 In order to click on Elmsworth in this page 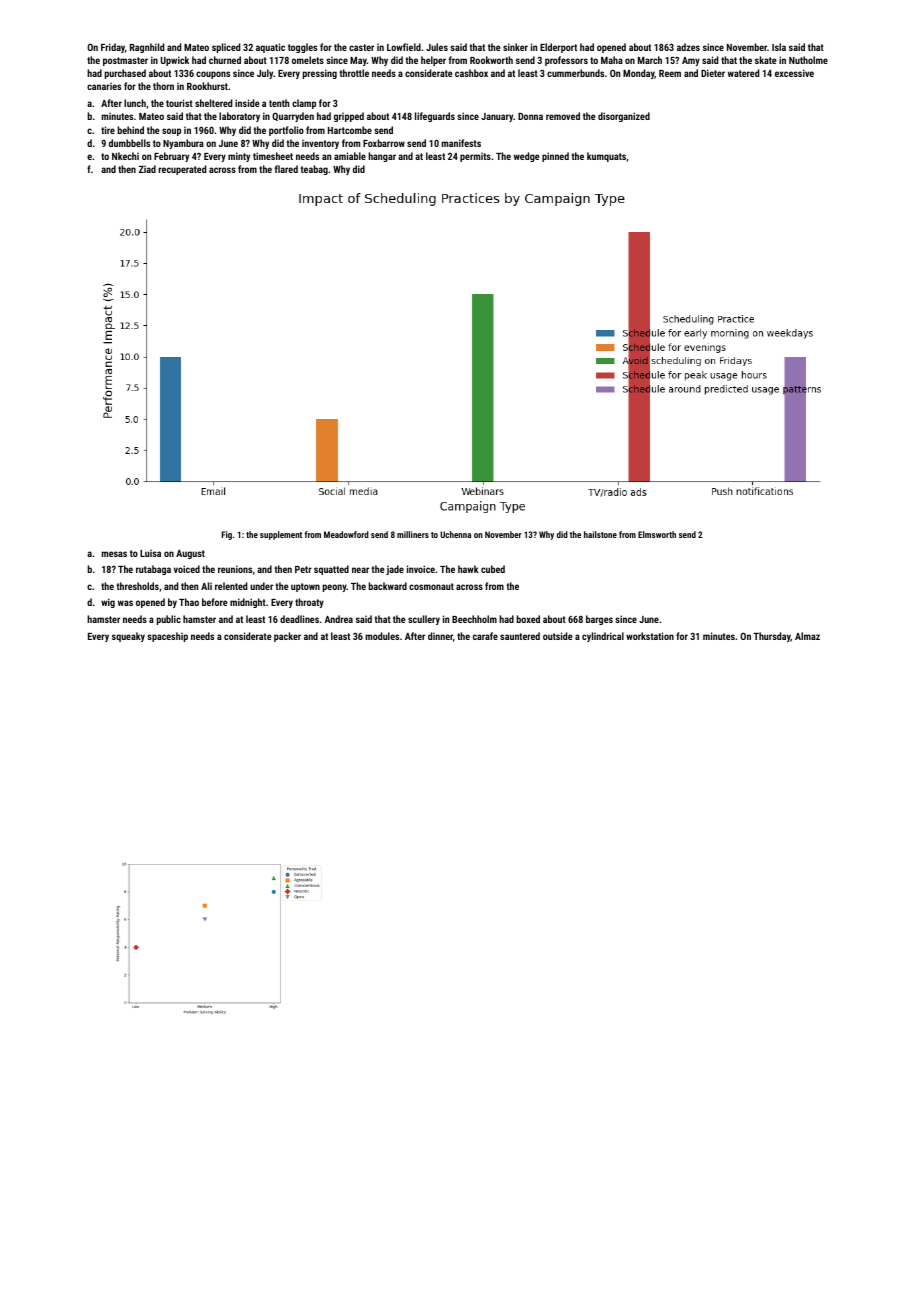, I will do `click(657, 534)`.
